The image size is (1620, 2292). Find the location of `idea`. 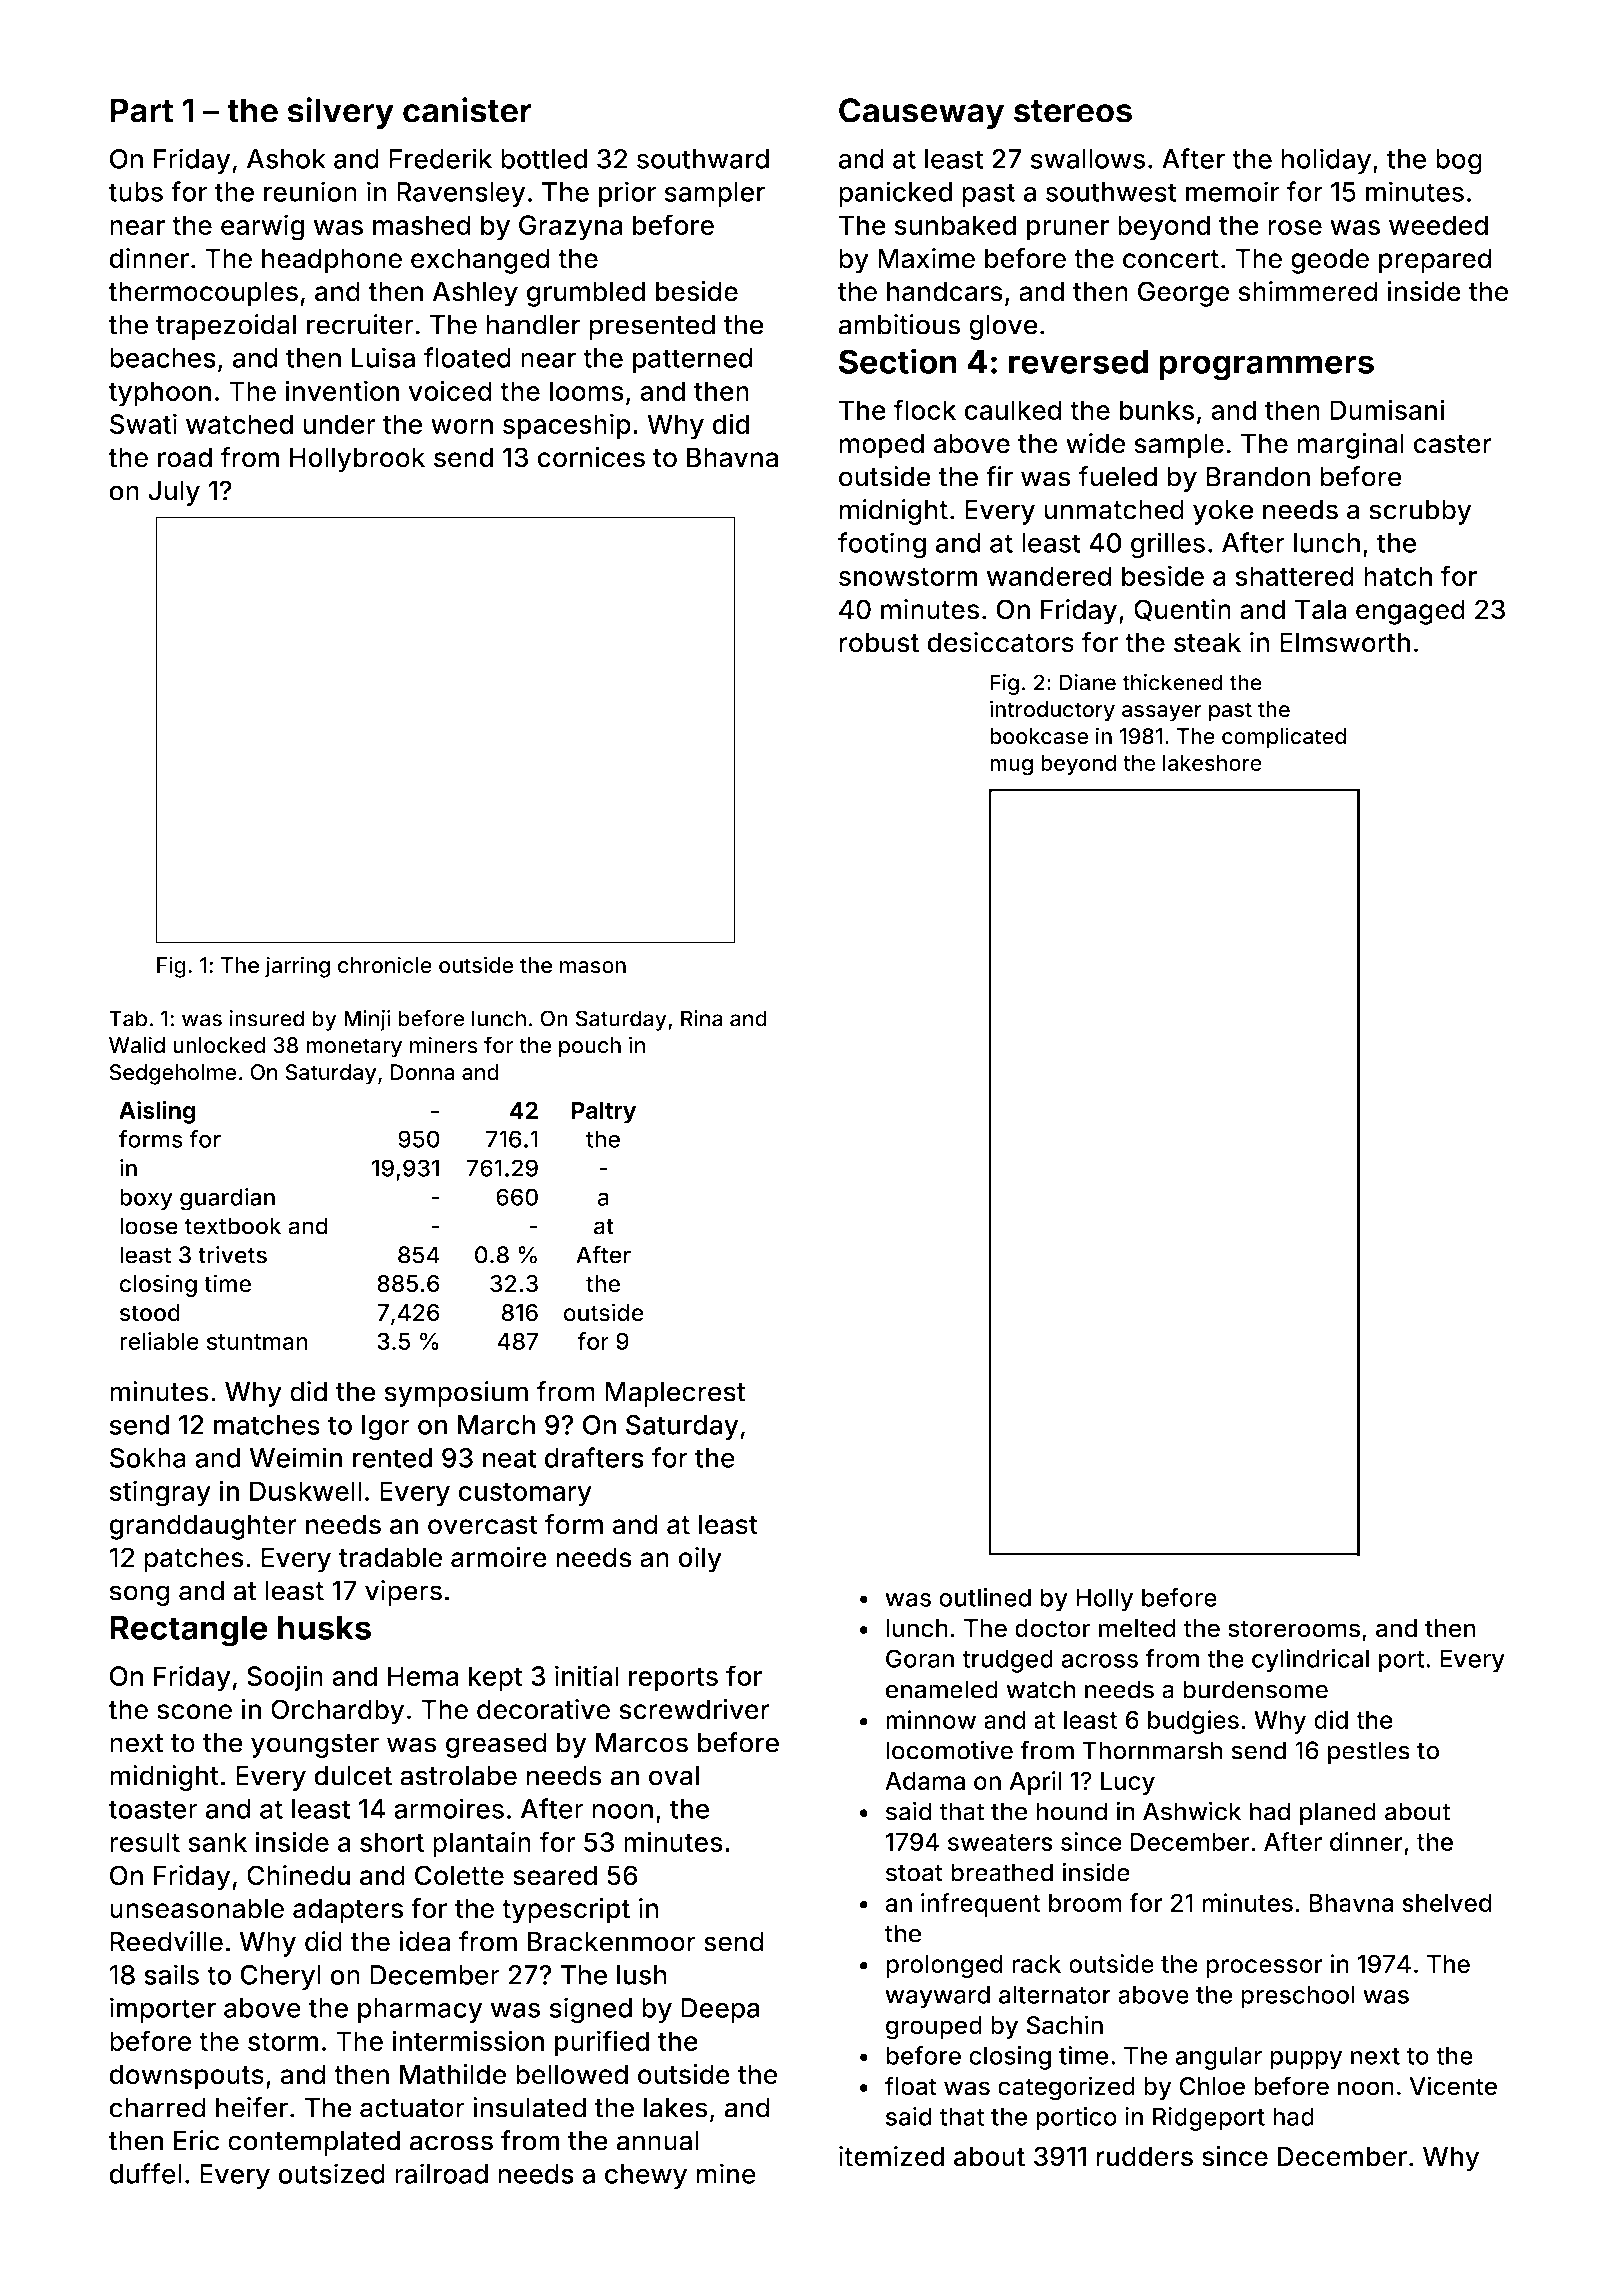

idea is located at coordinates (424, 1941).
